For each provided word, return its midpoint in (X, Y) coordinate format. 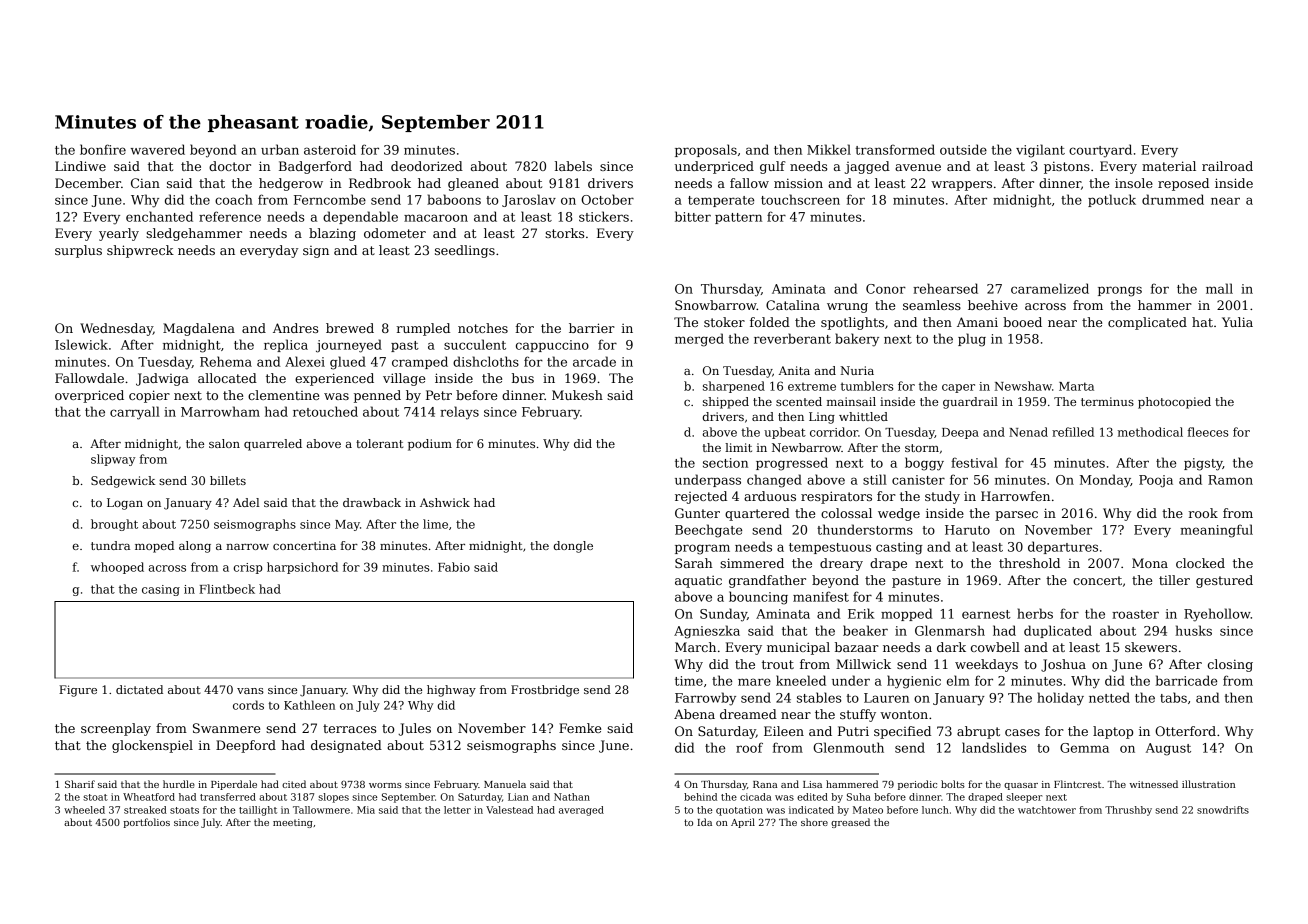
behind (700, 797)
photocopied (1174, 403)
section (725, 463)
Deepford (246, 746)
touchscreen (800, 199)
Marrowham (220, 411)
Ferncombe (330, 199)
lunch (935, 810)
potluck (1112, 200)
